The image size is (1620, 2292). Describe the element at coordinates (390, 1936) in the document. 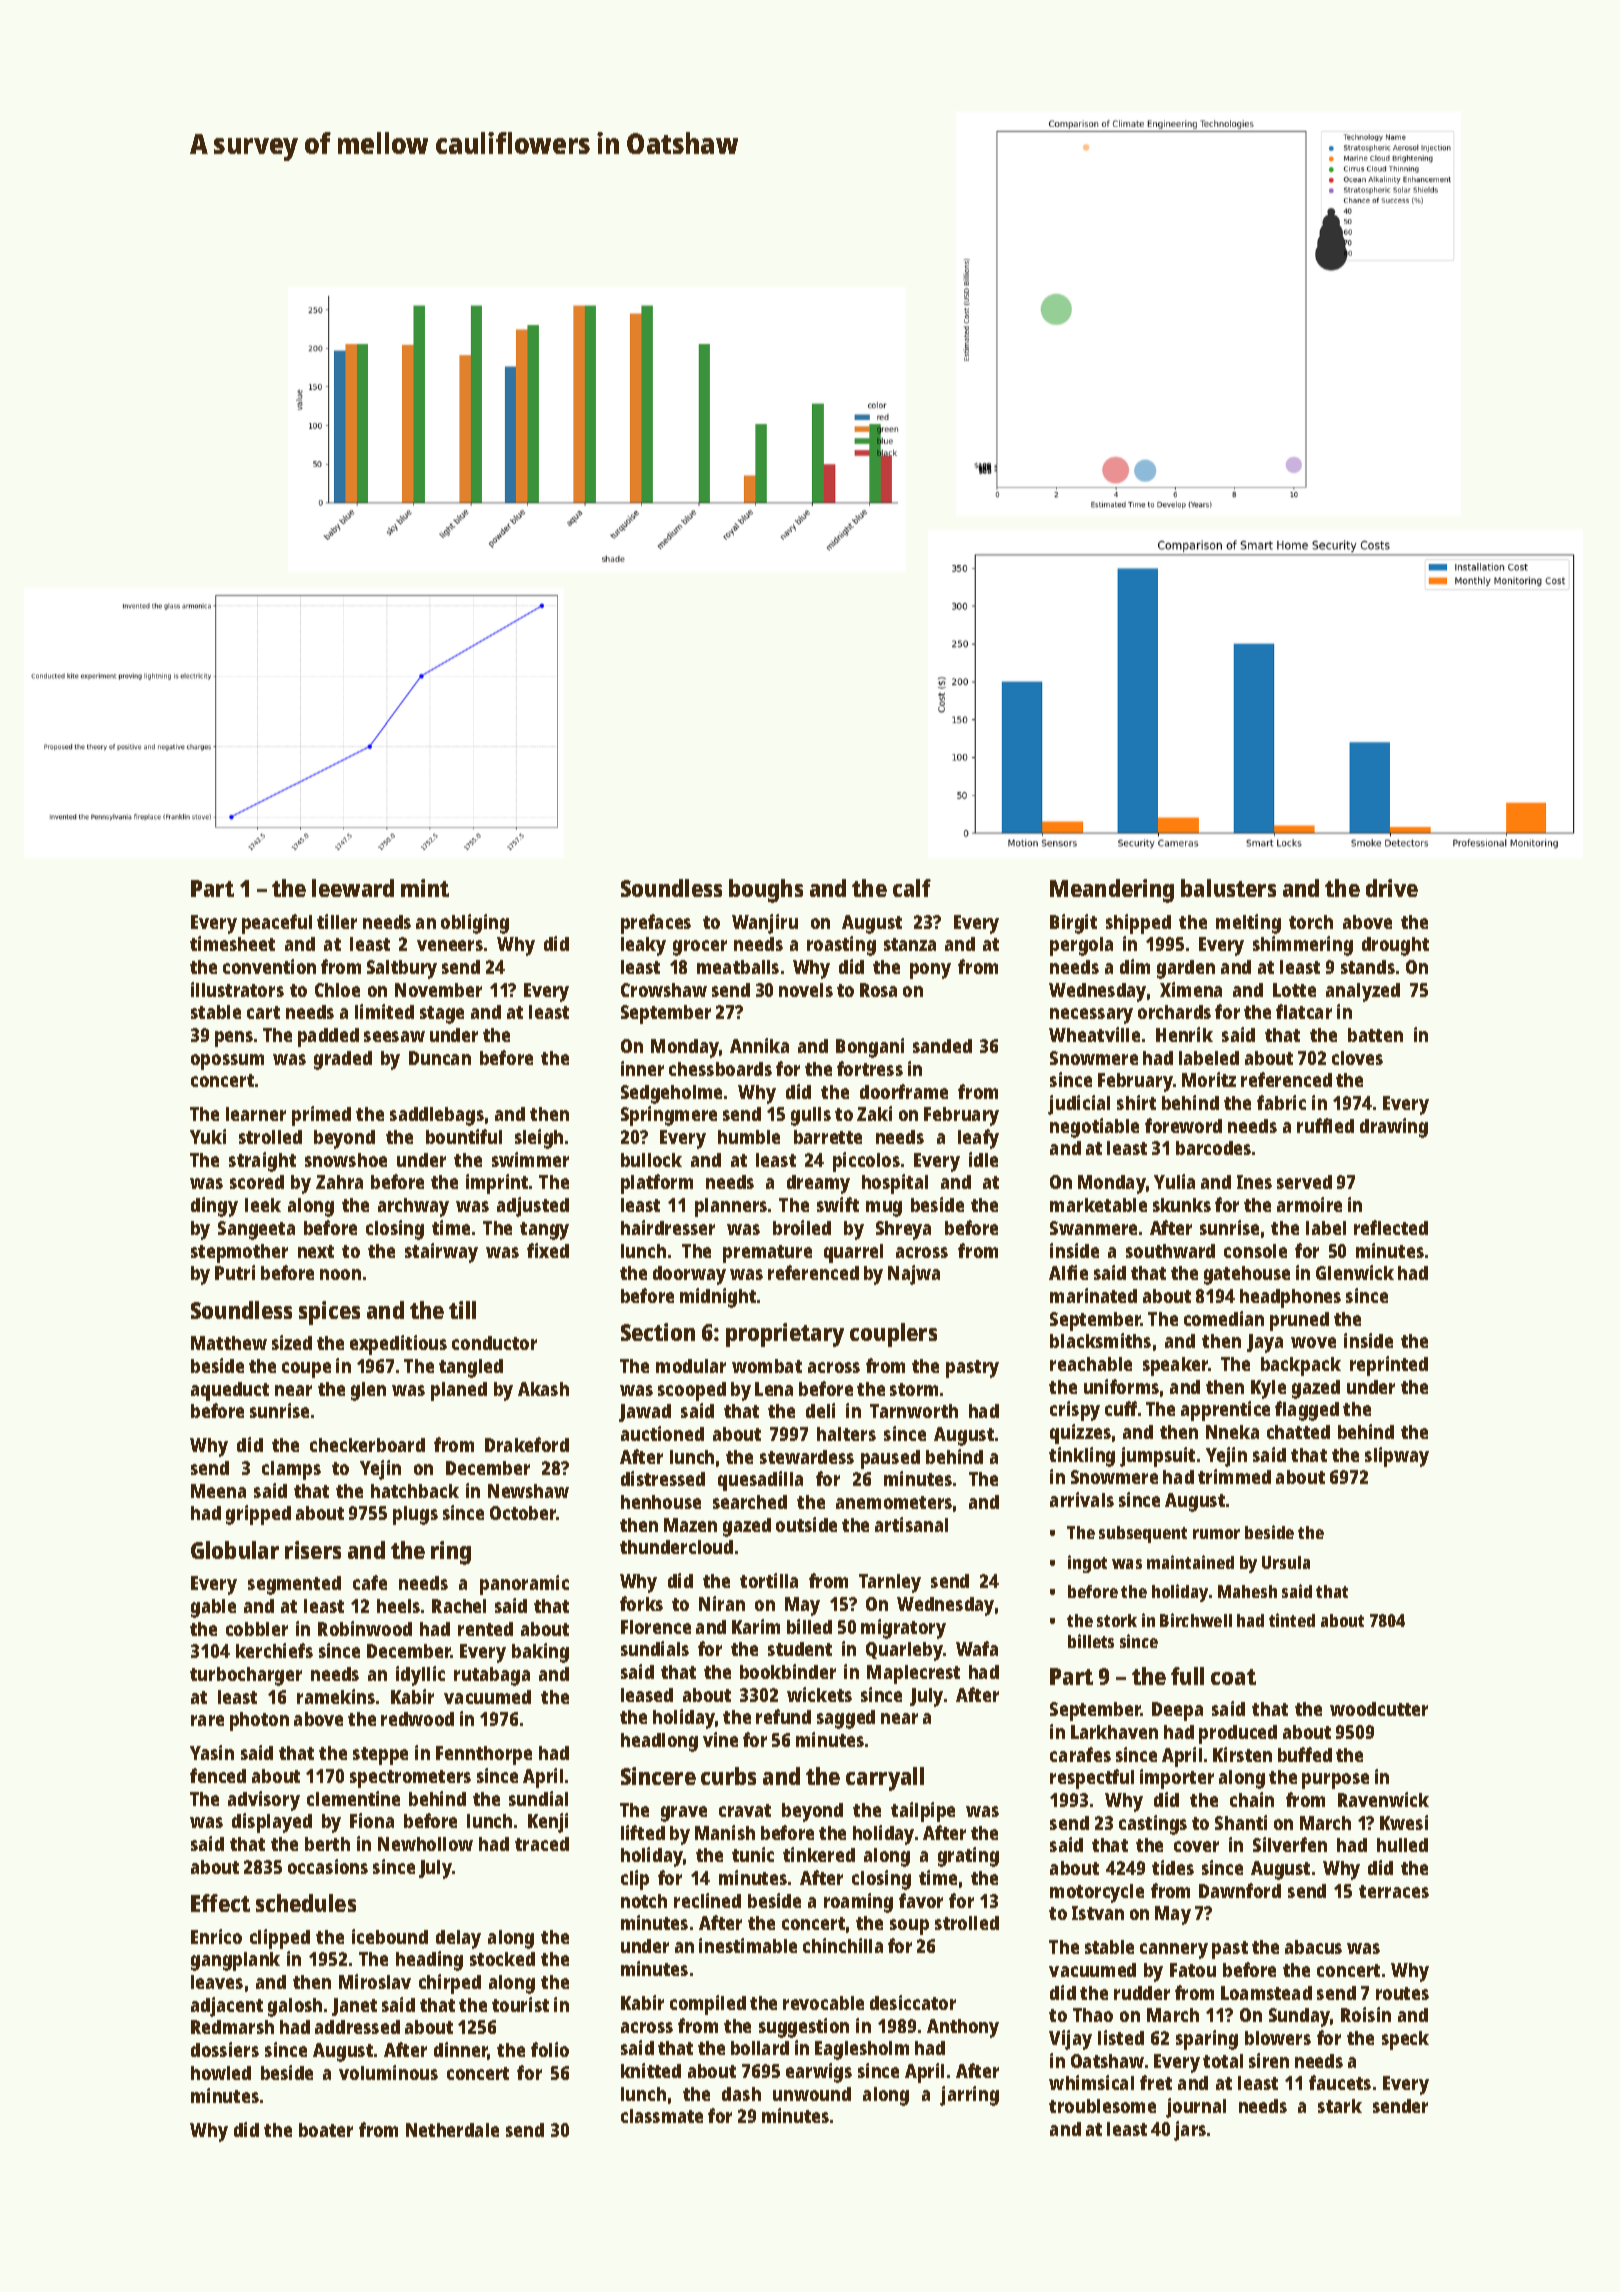

I see `icebound` at that location.
